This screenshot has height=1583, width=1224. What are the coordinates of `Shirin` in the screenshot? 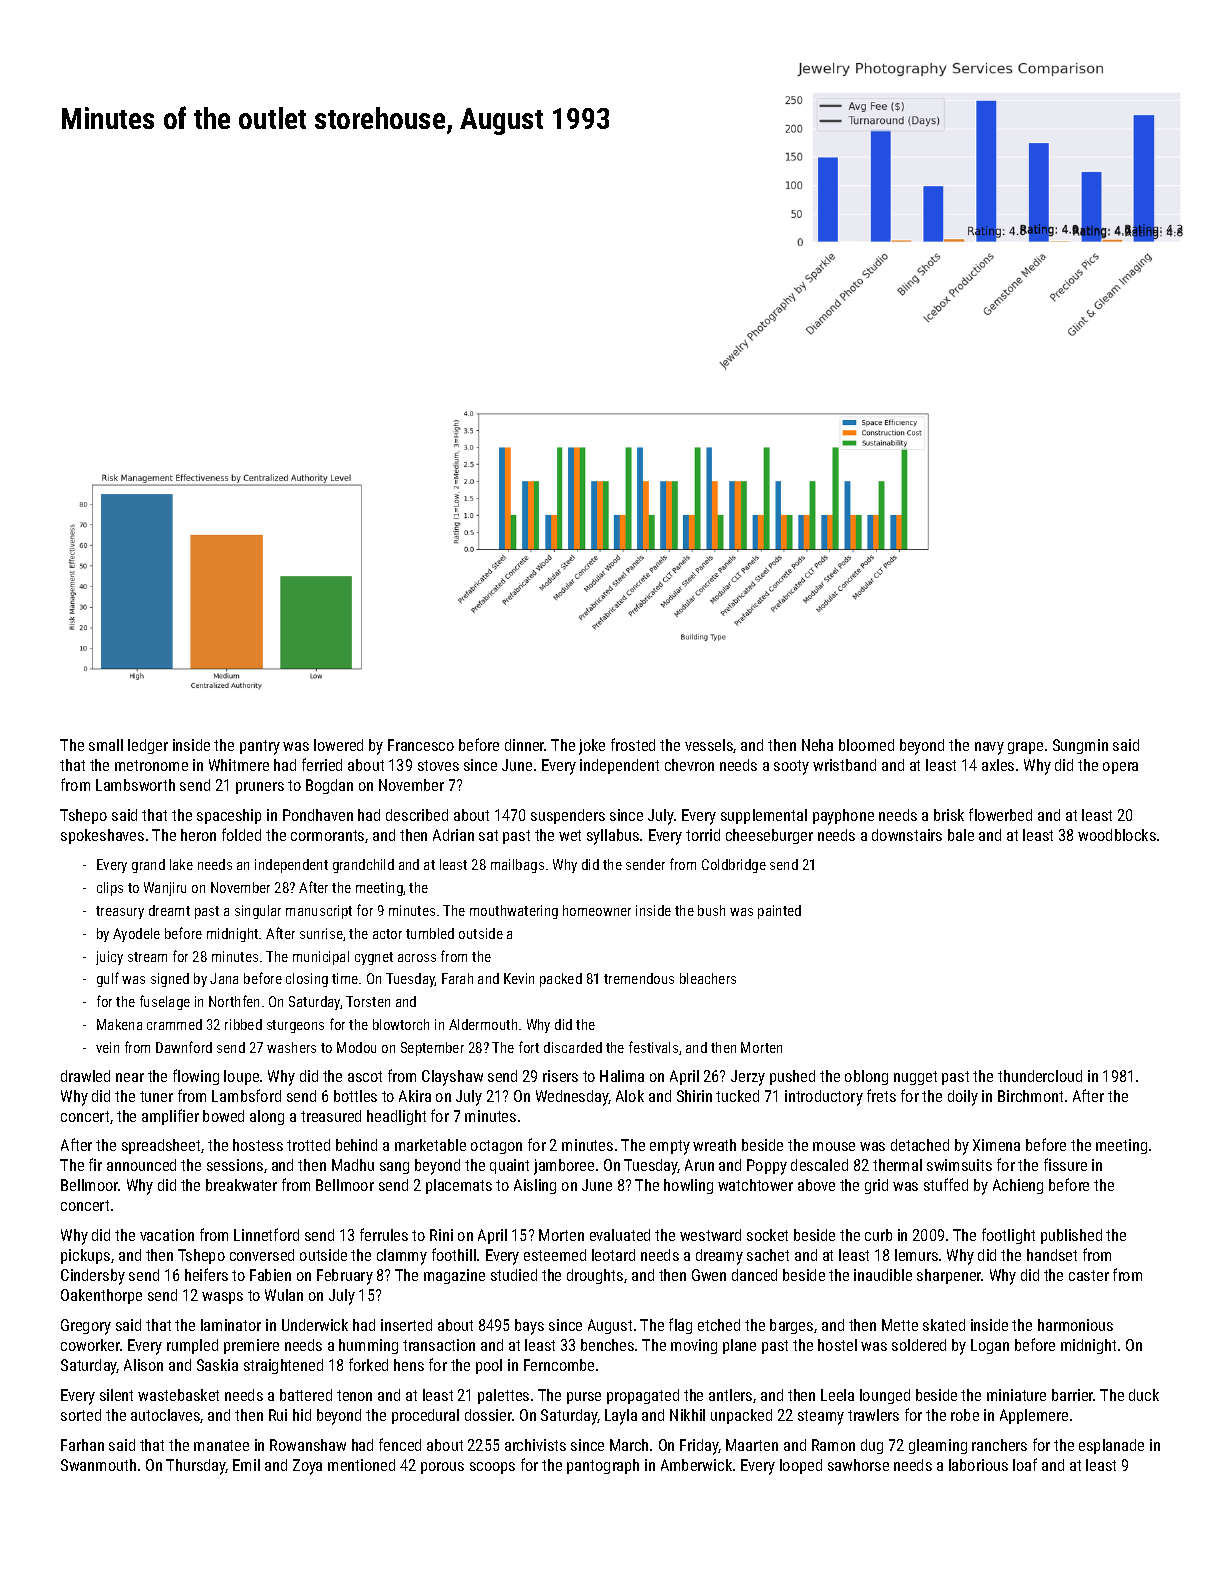 It's located at (694, 1096).
